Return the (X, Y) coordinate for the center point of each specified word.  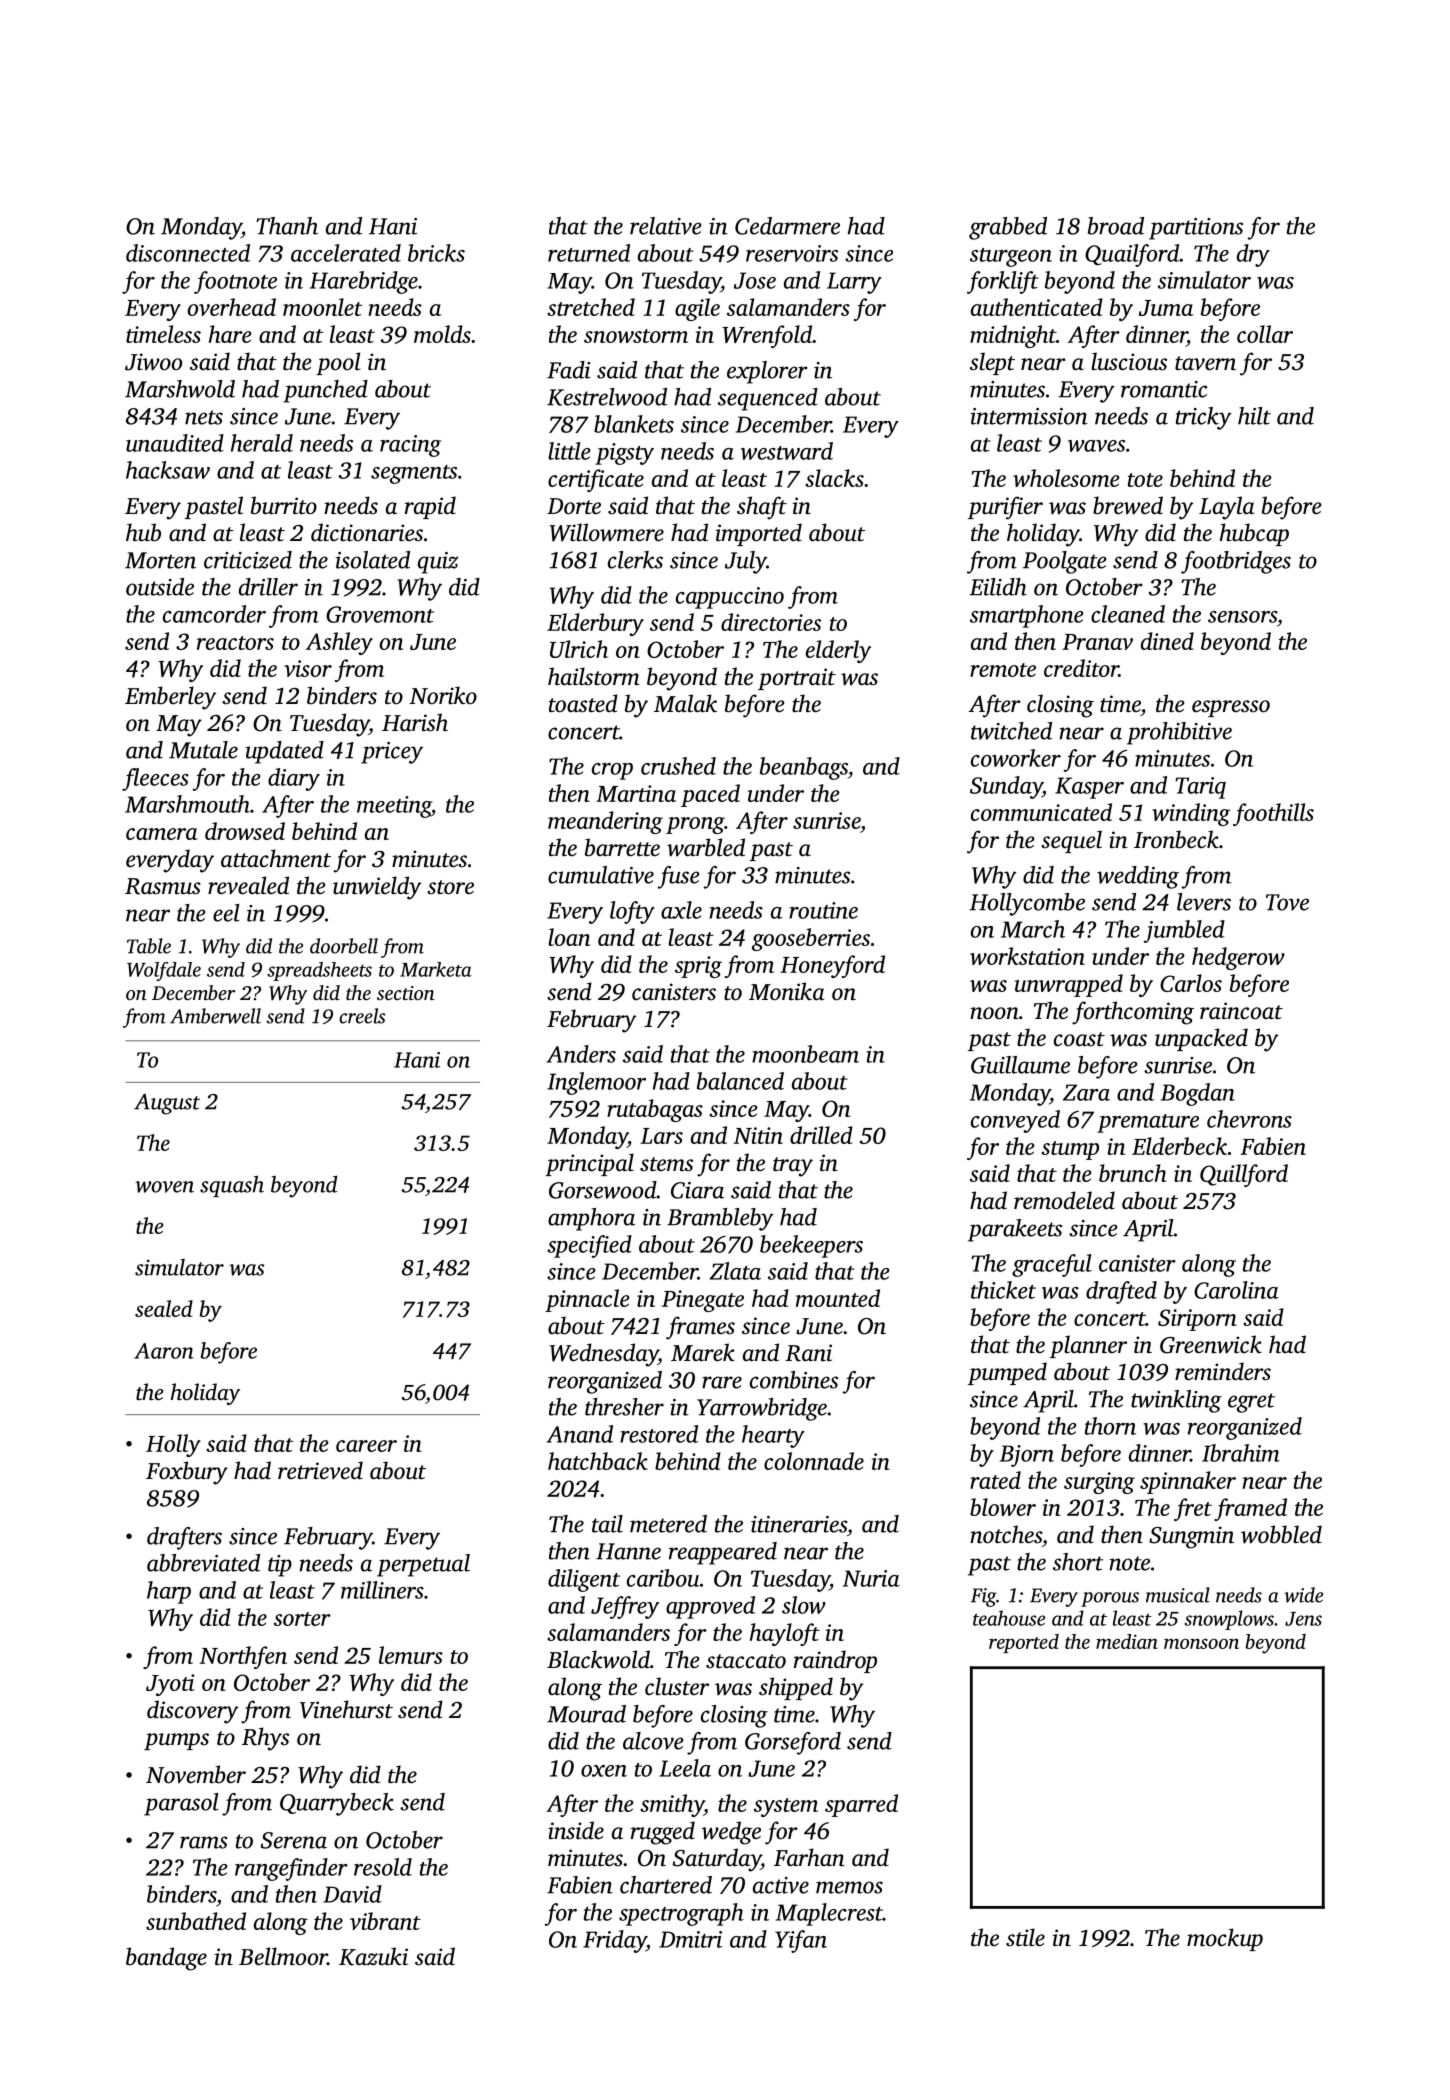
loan (569, 937)
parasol (181, 1804)
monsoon (1201, 1643)
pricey (392, 753)
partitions (1196, 229)
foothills (1273, 814)
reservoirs (792, 253)
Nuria (871, 1578)
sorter (302, 1619)
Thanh (287, 226)
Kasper (1089, 788)
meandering (605, 822)
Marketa (436, 969)
